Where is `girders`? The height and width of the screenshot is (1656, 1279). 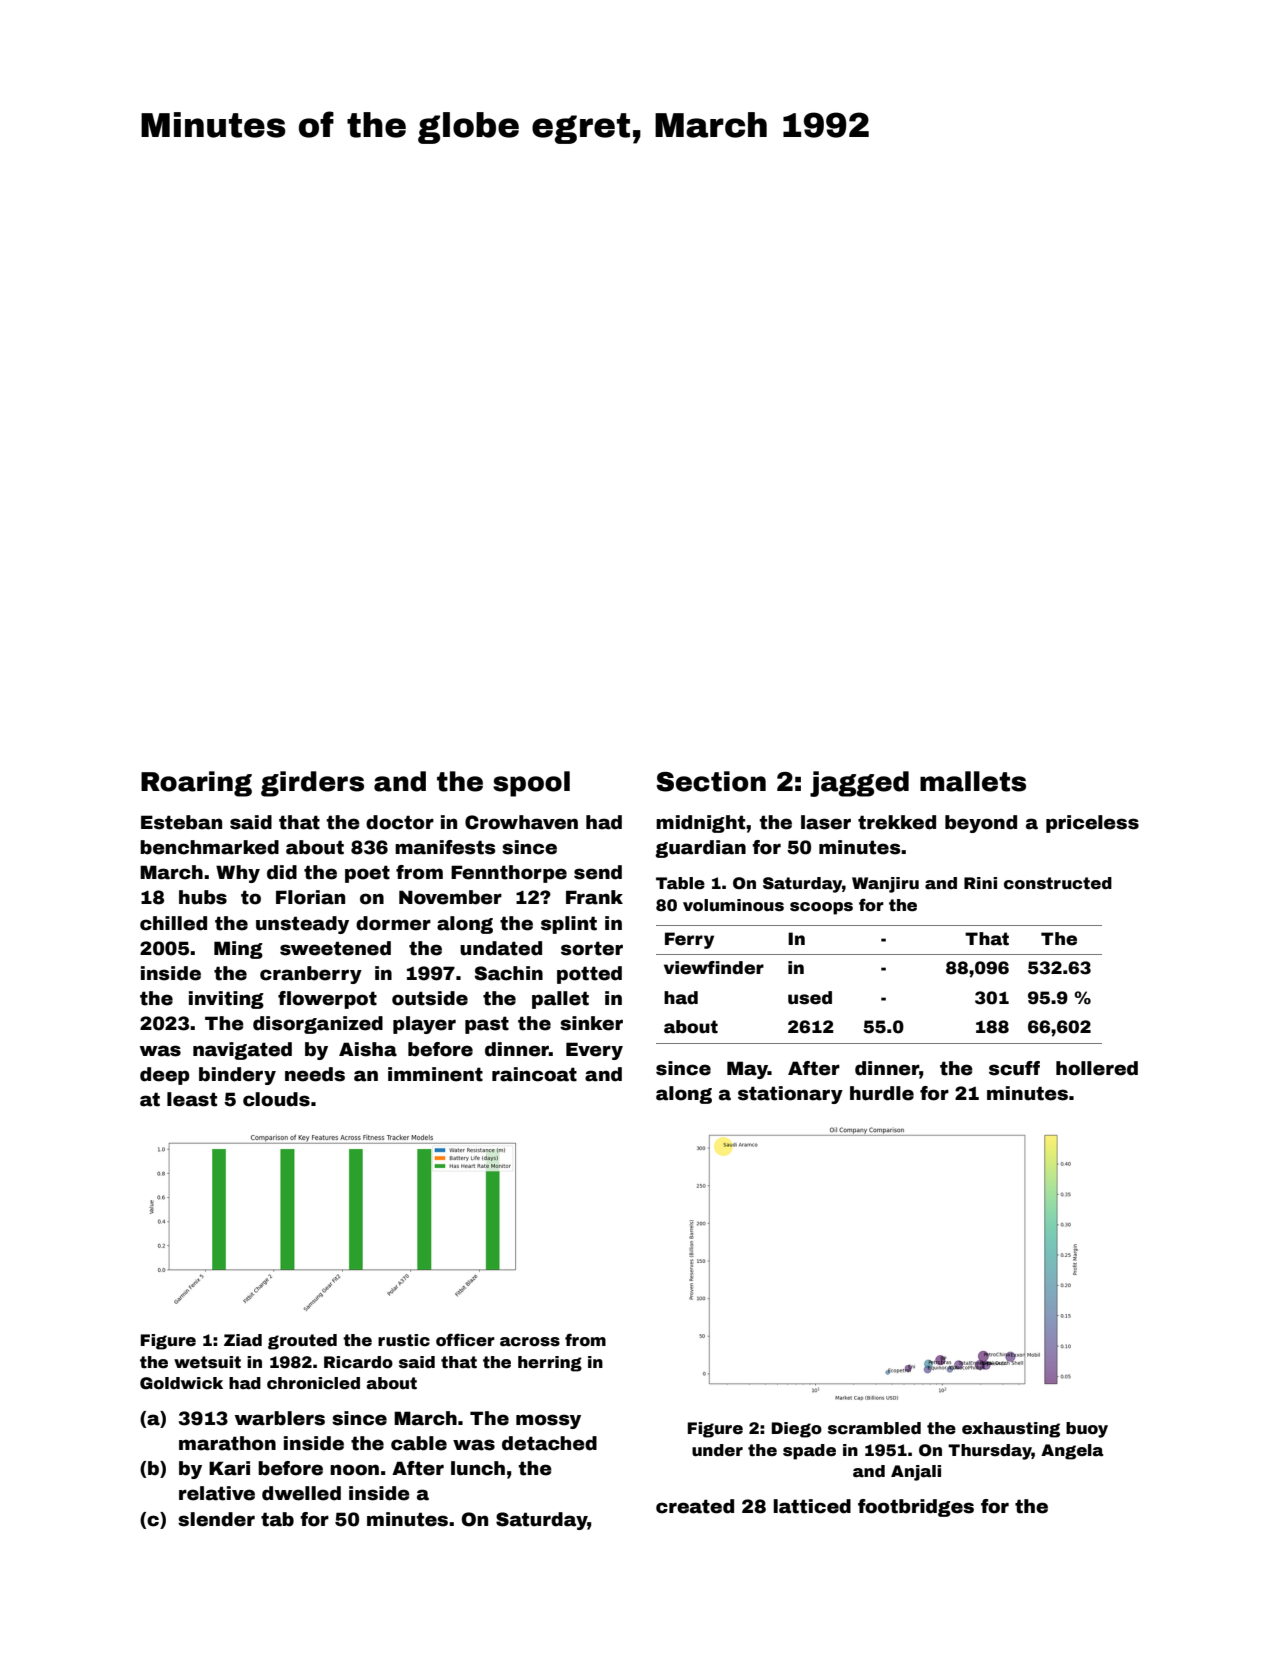 girders is located at coordinates (312, 784).
